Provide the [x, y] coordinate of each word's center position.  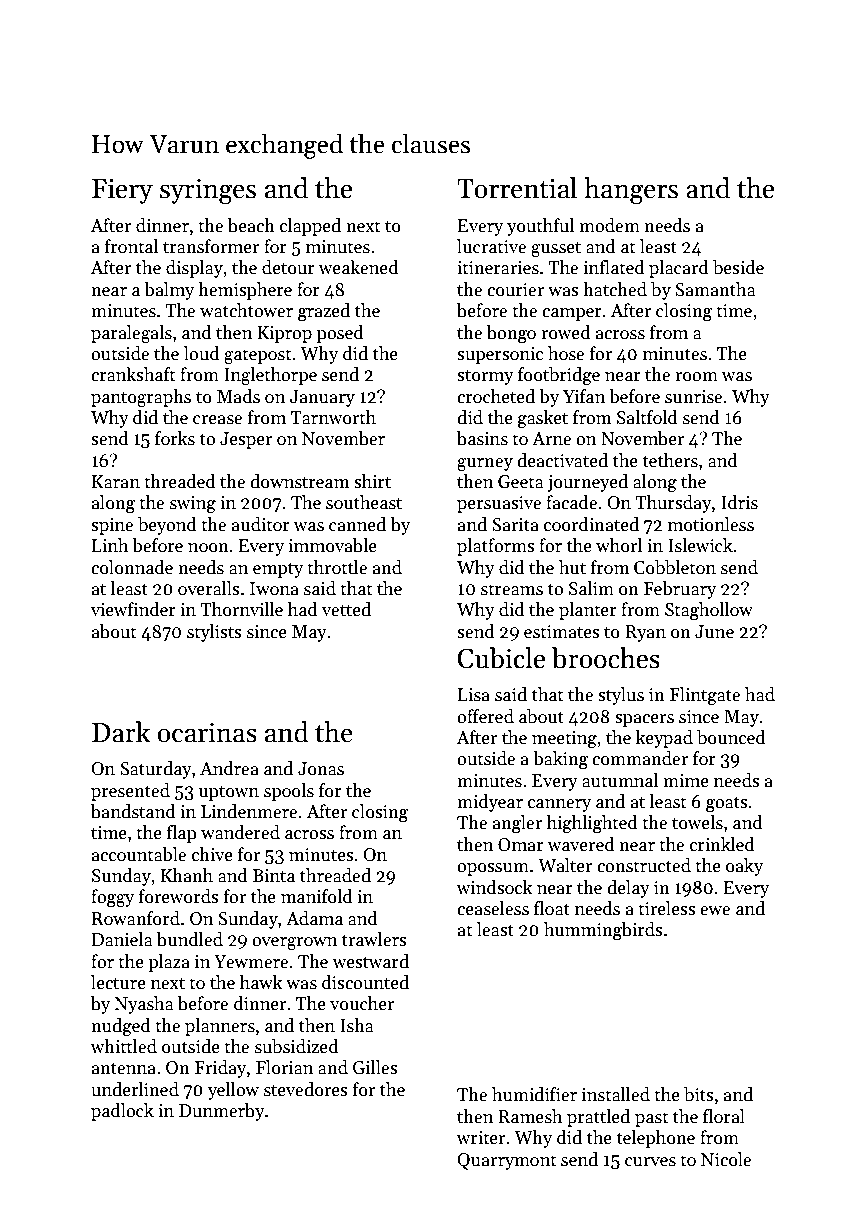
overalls [209, 588]
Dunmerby [222, 1112]
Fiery [122, 191]
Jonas [321, 769]
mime [686, 781]
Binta [274, 876]
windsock [494, 887]
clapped [310, 227]
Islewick [700, 545]
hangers [631, 191]
